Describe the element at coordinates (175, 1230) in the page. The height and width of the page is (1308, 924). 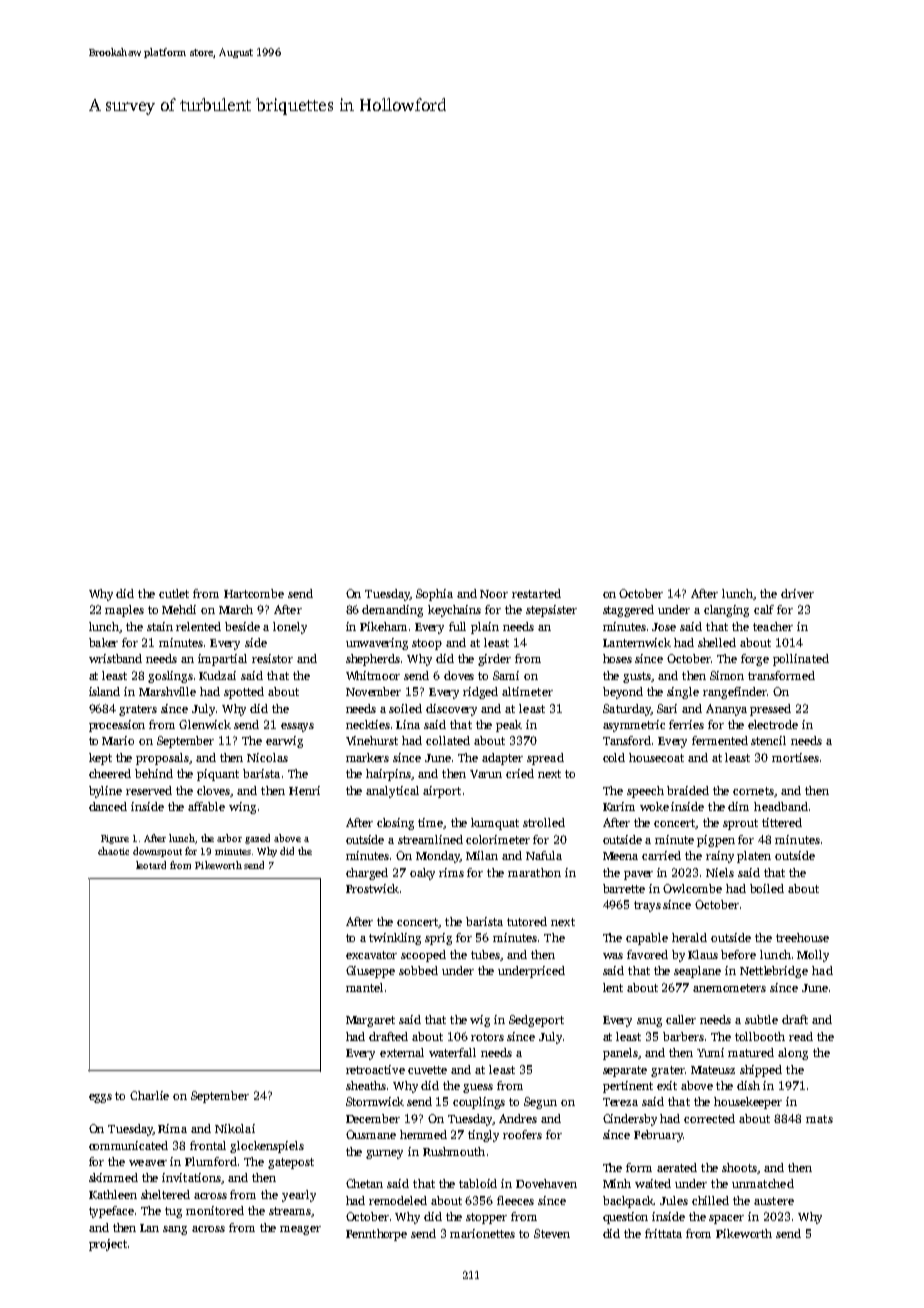
I see `sang` at that location.
